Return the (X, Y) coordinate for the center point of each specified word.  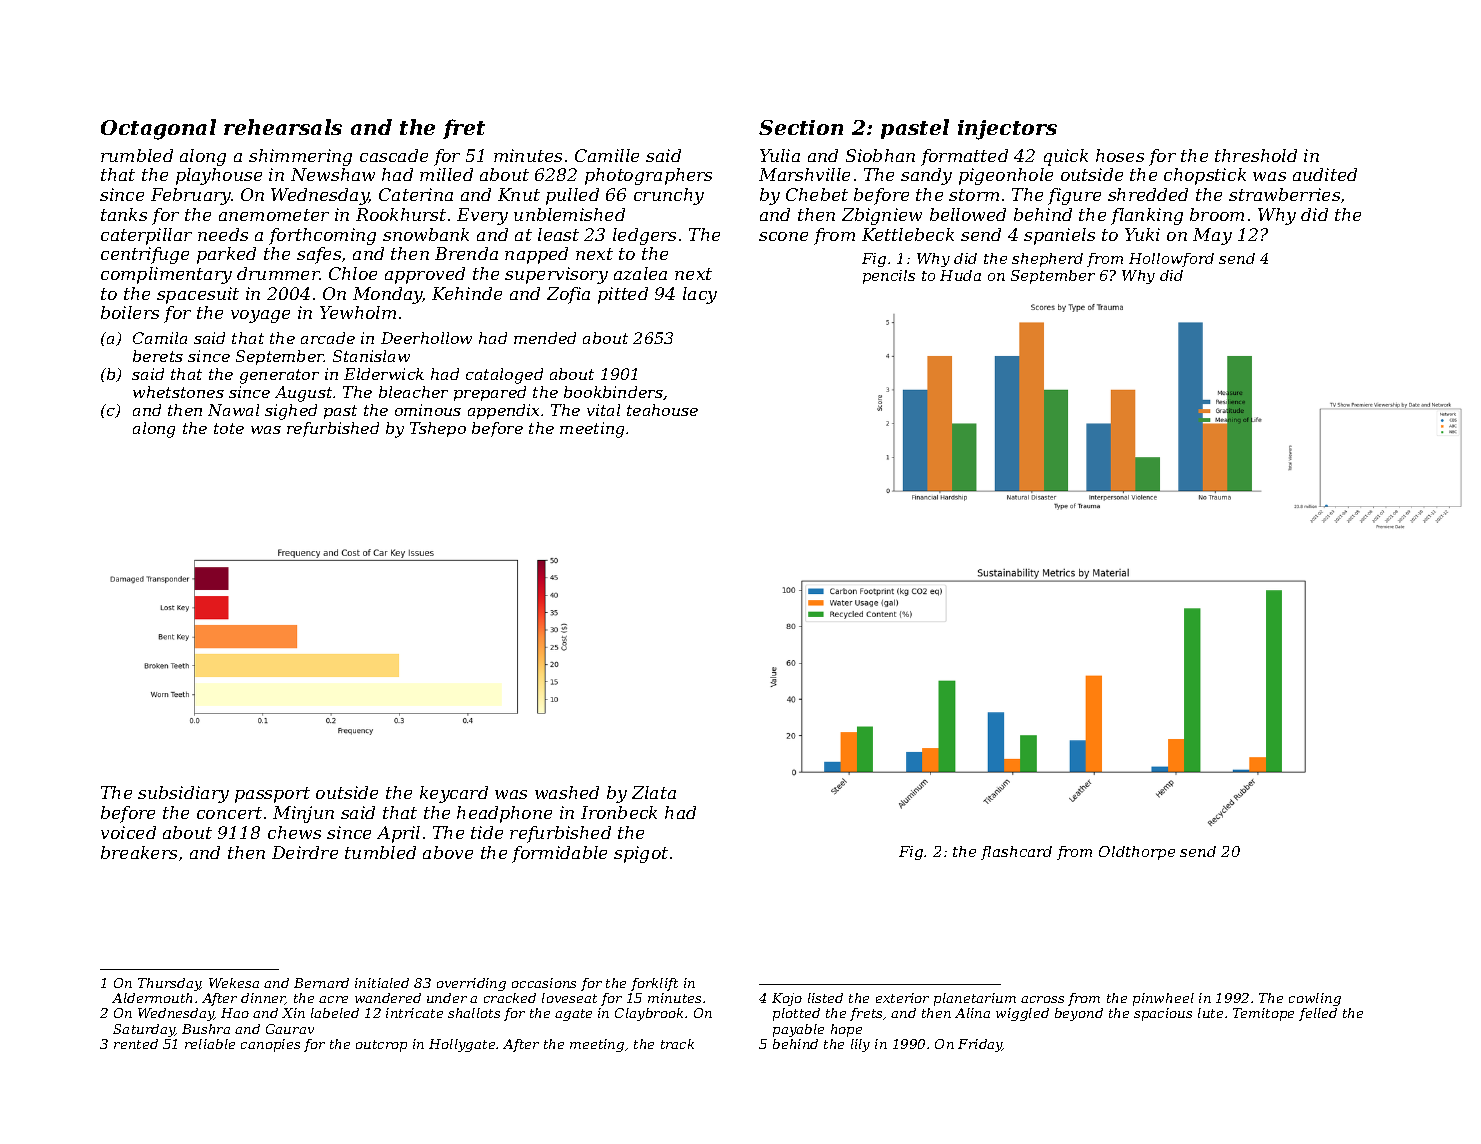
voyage (260, 316)
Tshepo (438, 429)
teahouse (662, 410)
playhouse (219, 176)
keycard (454, 794)
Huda (960, 275)
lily (860, 1045)
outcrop (381, 1046)
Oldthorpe (1137, 853)
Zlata (654, 792)
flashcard (1016, 853)
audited (1325, 174)
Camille (607, 155)
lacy (700, 295)
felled (1318, 1014)
